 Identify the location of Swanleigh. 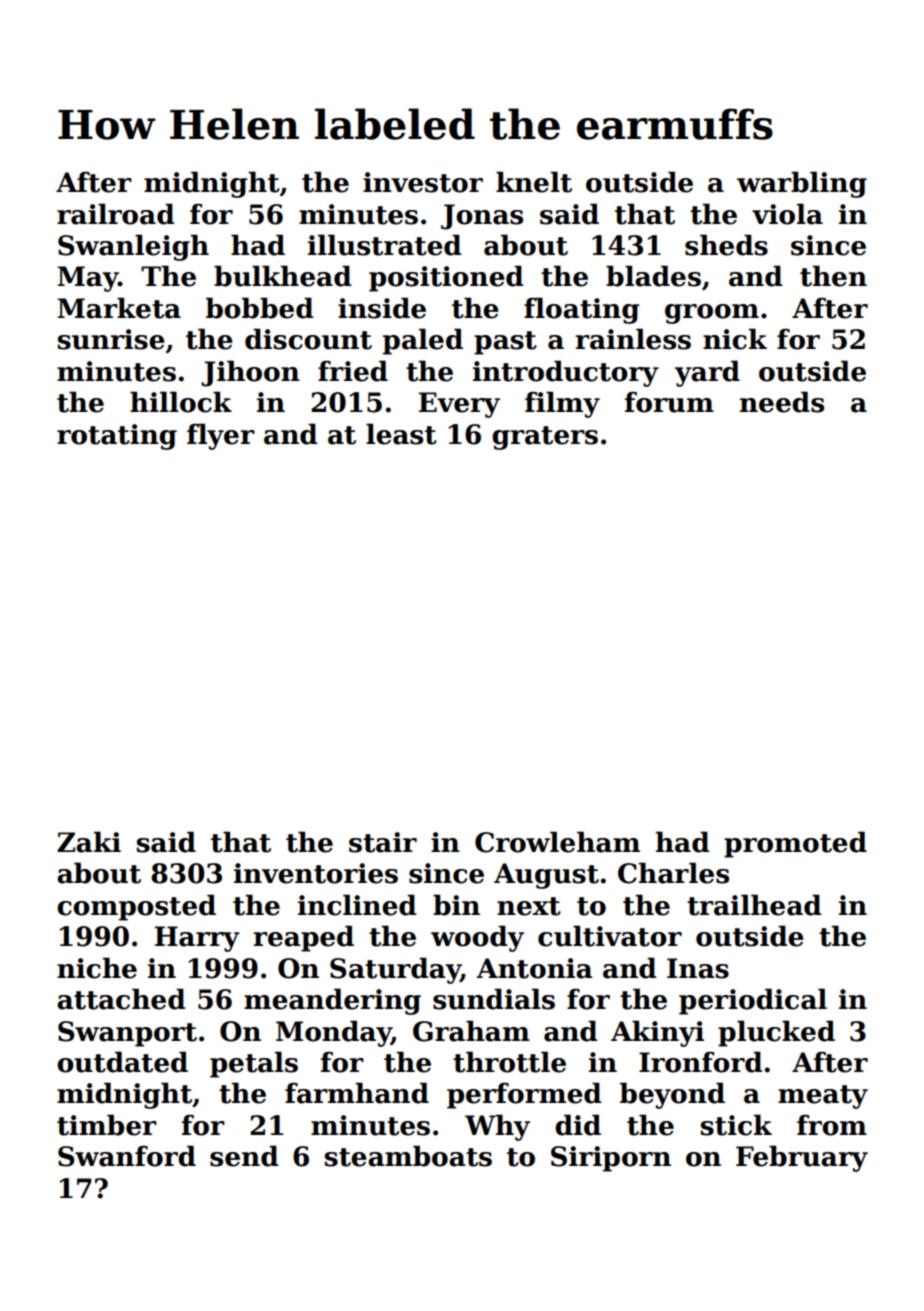
(133, 247).
